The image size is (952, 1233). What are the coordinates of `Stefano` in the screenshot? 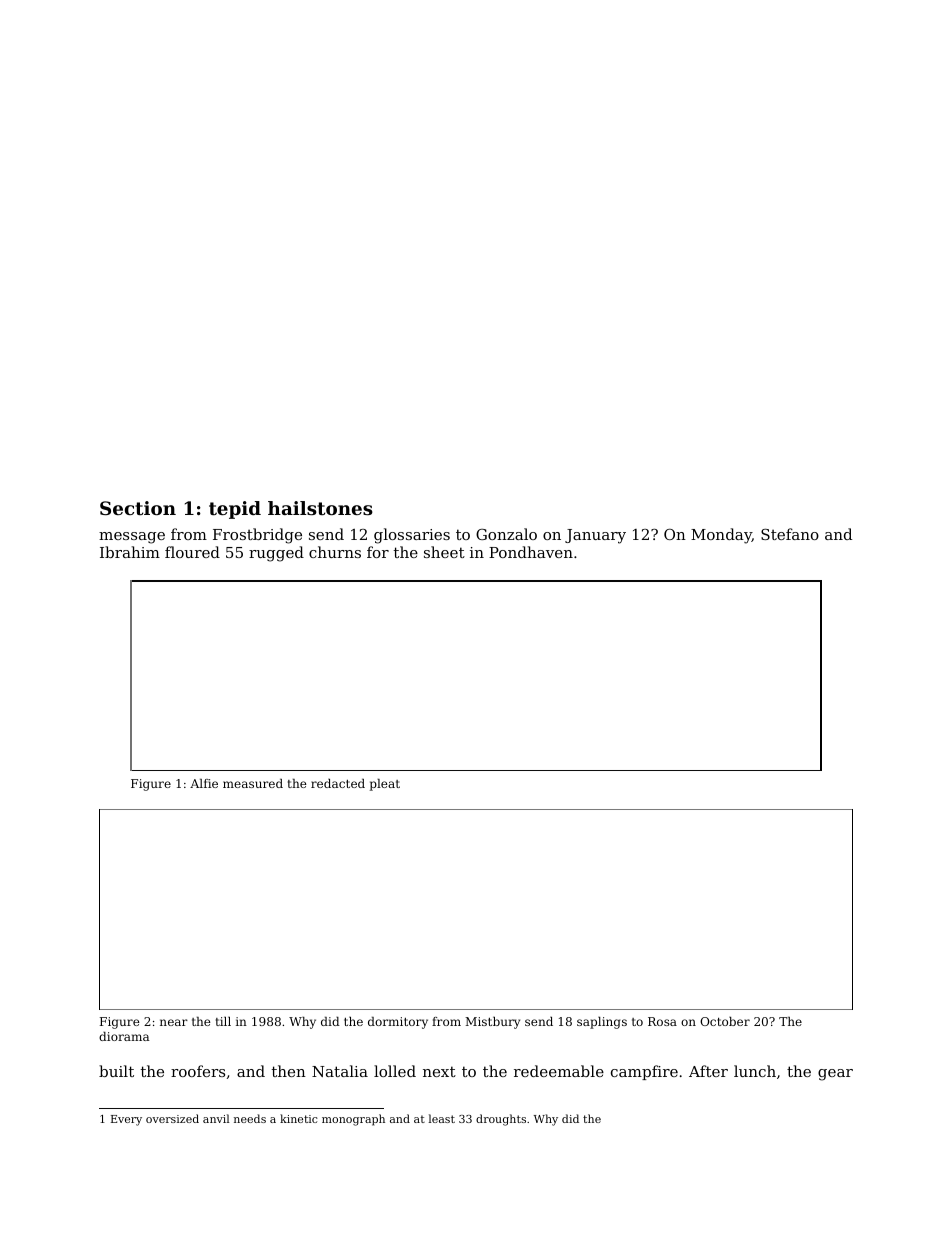 It's located at (790, 534).
